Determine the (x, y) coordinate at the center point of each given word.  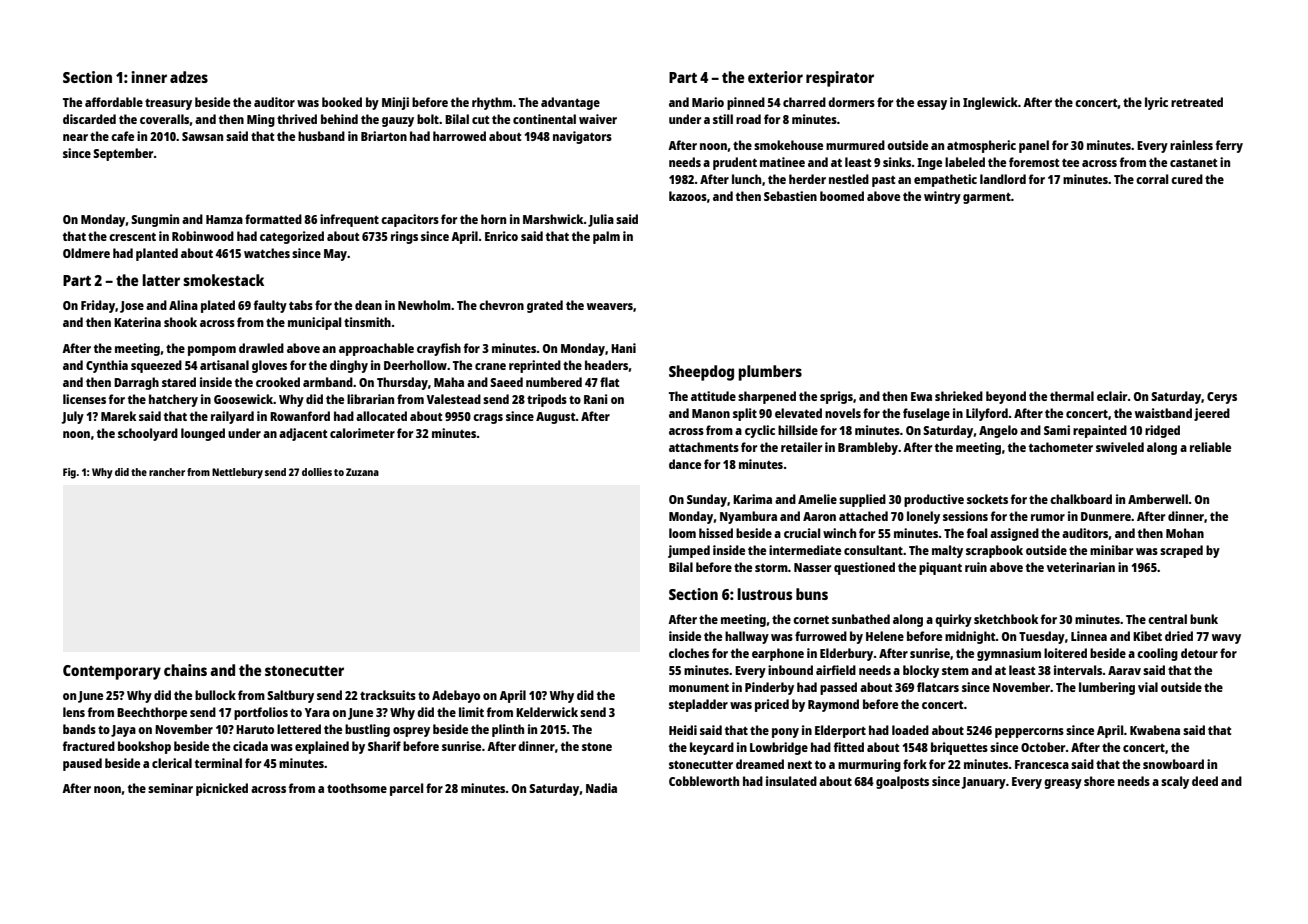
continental (544, 119)
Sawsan (202, 136)
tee (1070, 163)
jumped (689, 551)
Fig (69, 473)
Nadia (601, 788)
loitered (1065, 653)
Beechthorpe (152, 713)
